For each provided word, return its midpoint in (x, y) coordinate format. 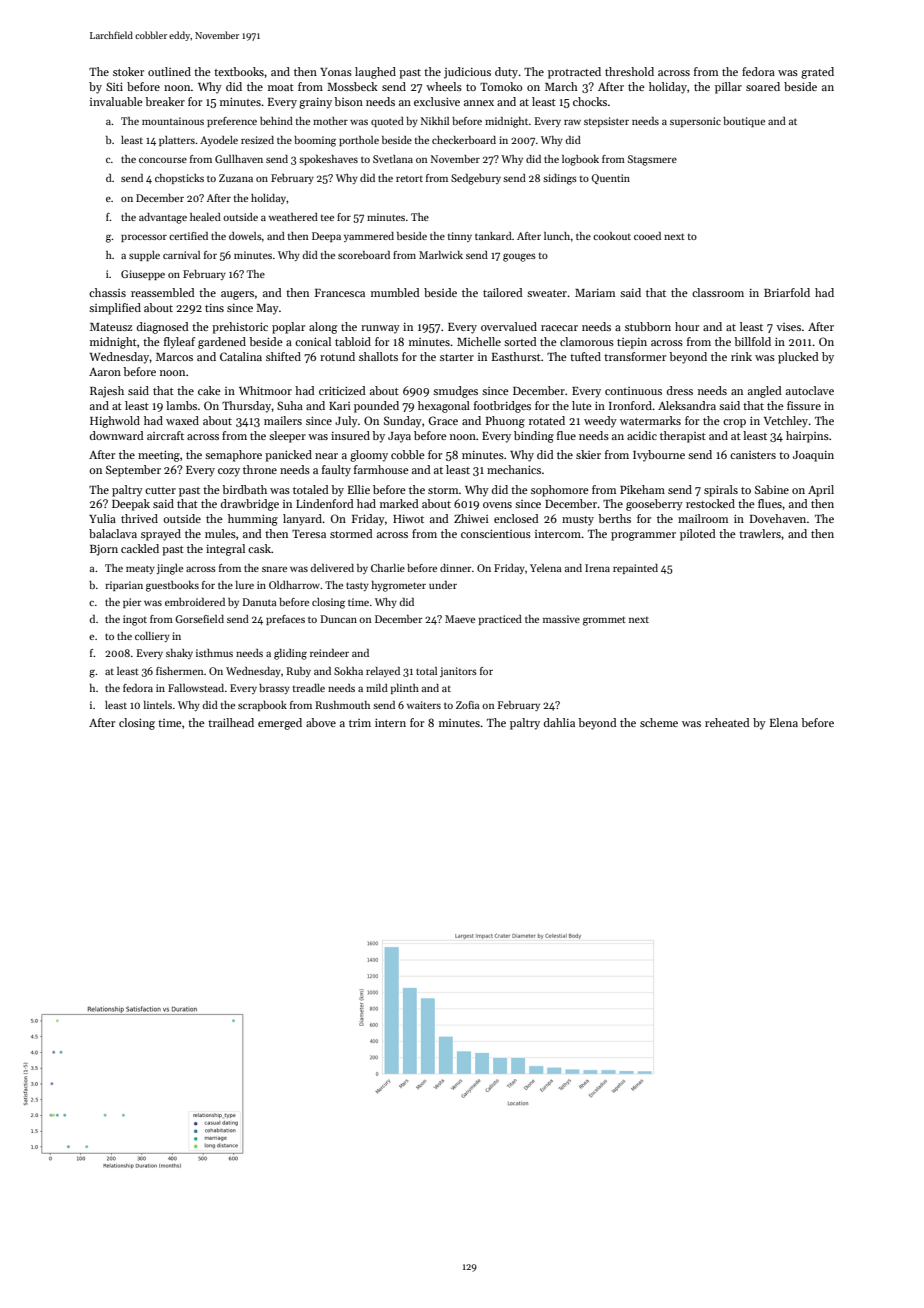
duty (506, 73)
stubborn (648, 326)
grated (817, 73)
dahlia (559, 722)
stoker (128, 71)
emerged (280, 724)
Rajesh (107, 392)
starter (457, 357)
